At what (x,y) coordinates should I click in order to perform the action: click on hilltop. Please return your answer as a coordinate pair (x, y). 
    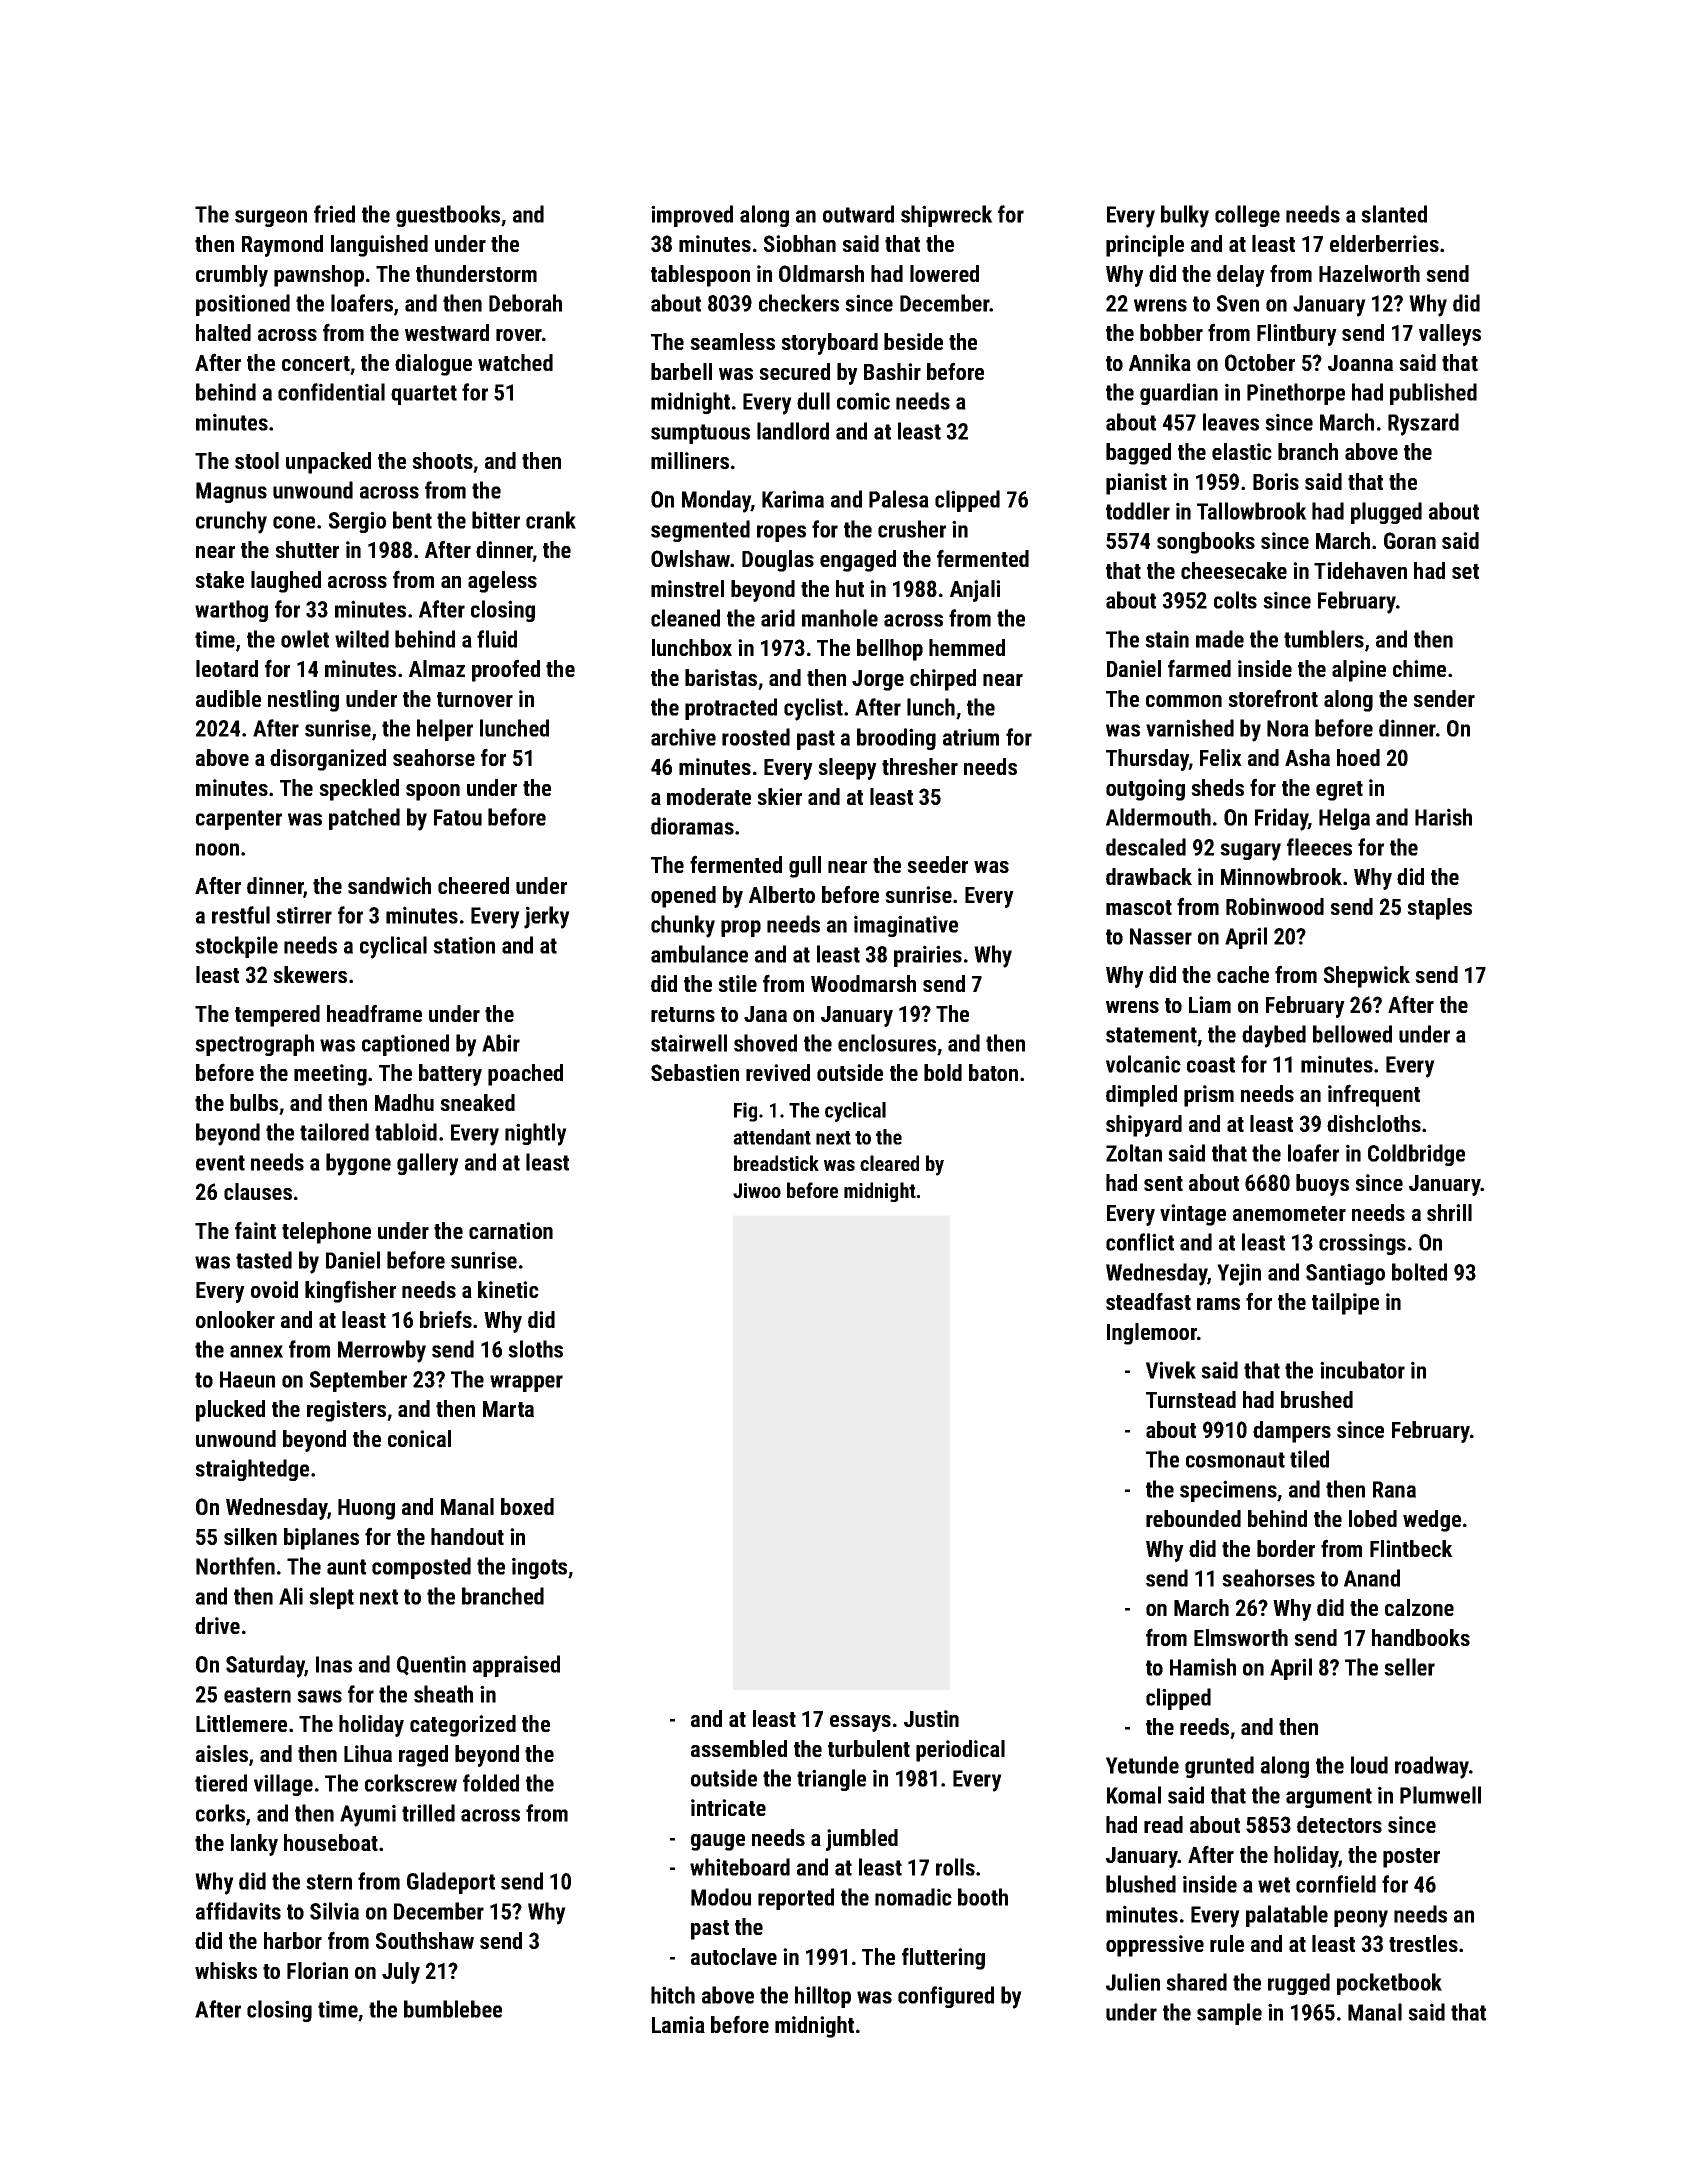
    Looking at the image, I should click on (823, 1997).
